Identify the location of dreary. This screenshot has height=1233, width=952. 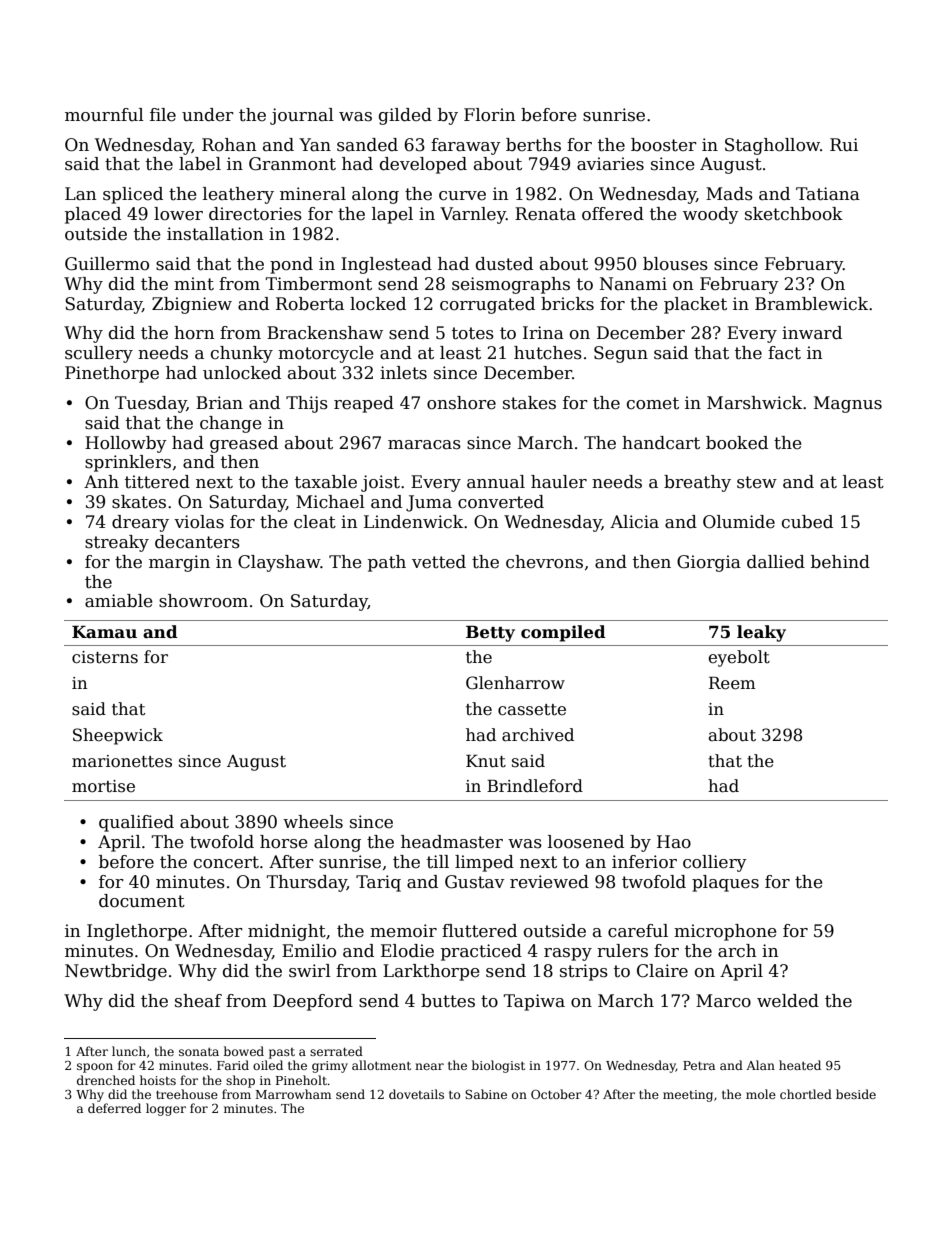
(140, 523).
